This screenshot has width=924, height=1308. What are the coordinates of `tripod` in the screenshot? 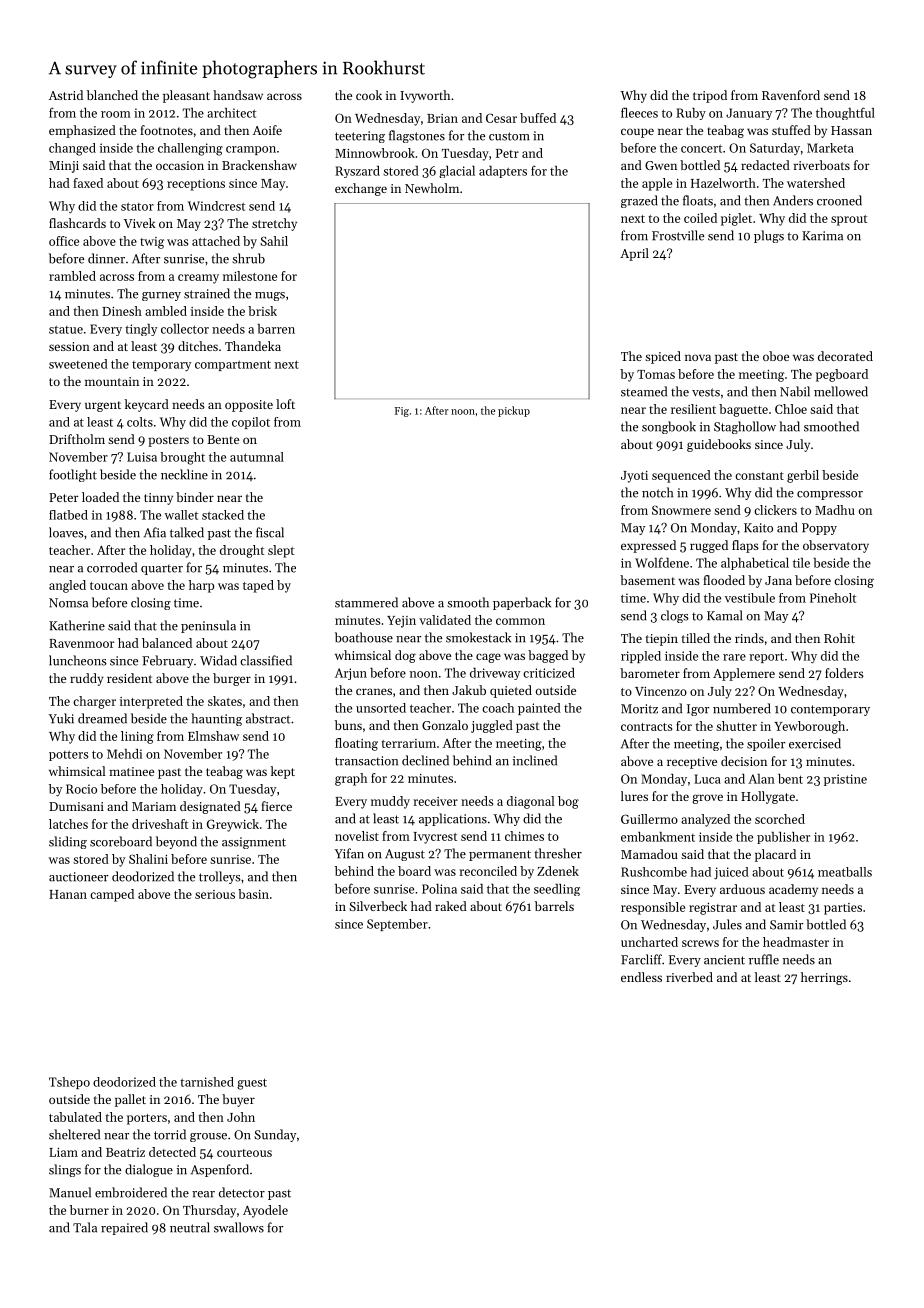 It's located at (710, 96).
